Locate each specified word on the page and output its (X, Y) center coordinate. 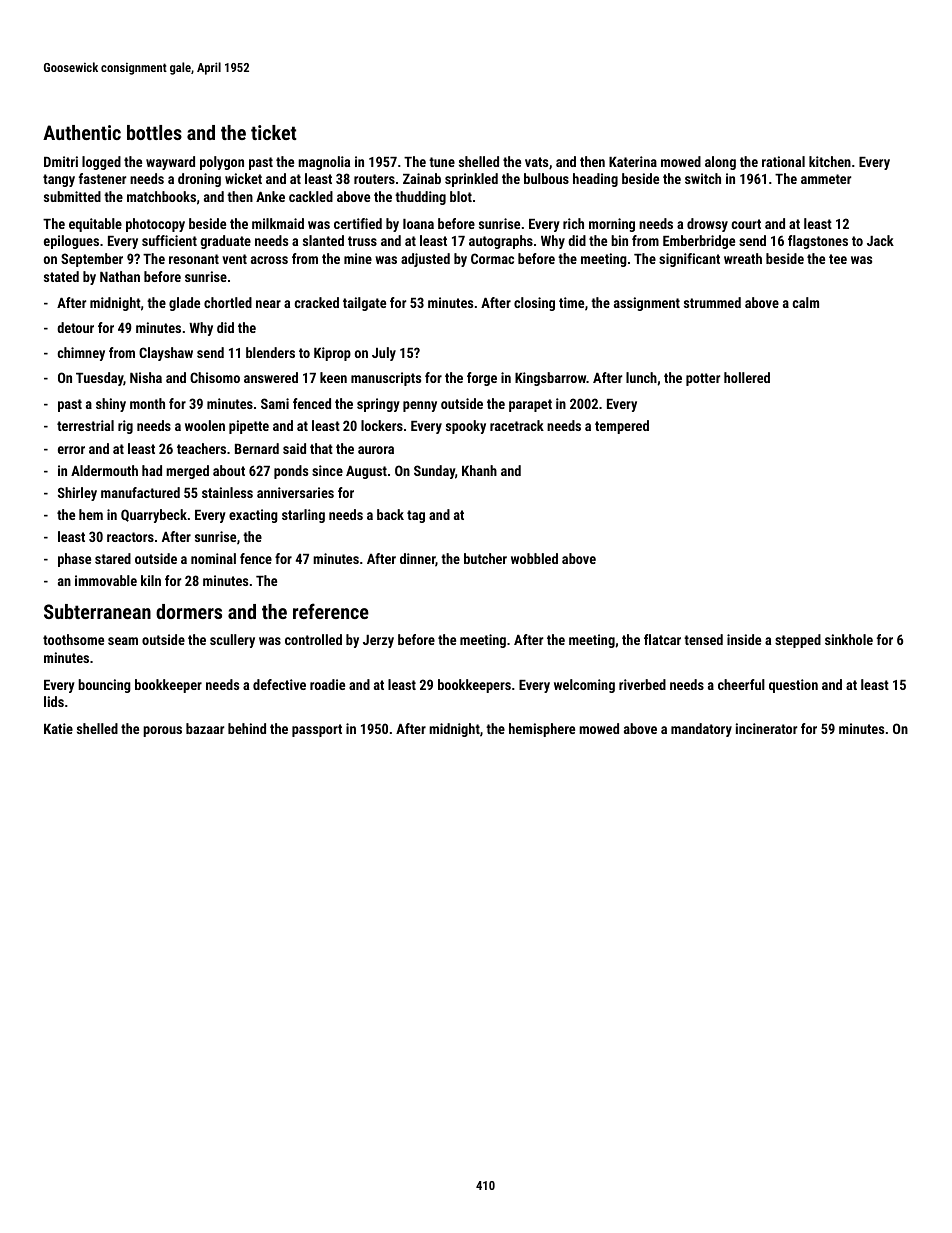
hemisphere (542, 730)
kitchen (830, 161)
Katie (58, 728)
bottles (154, 132)
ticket (273, 132)
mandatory (701, 730)
